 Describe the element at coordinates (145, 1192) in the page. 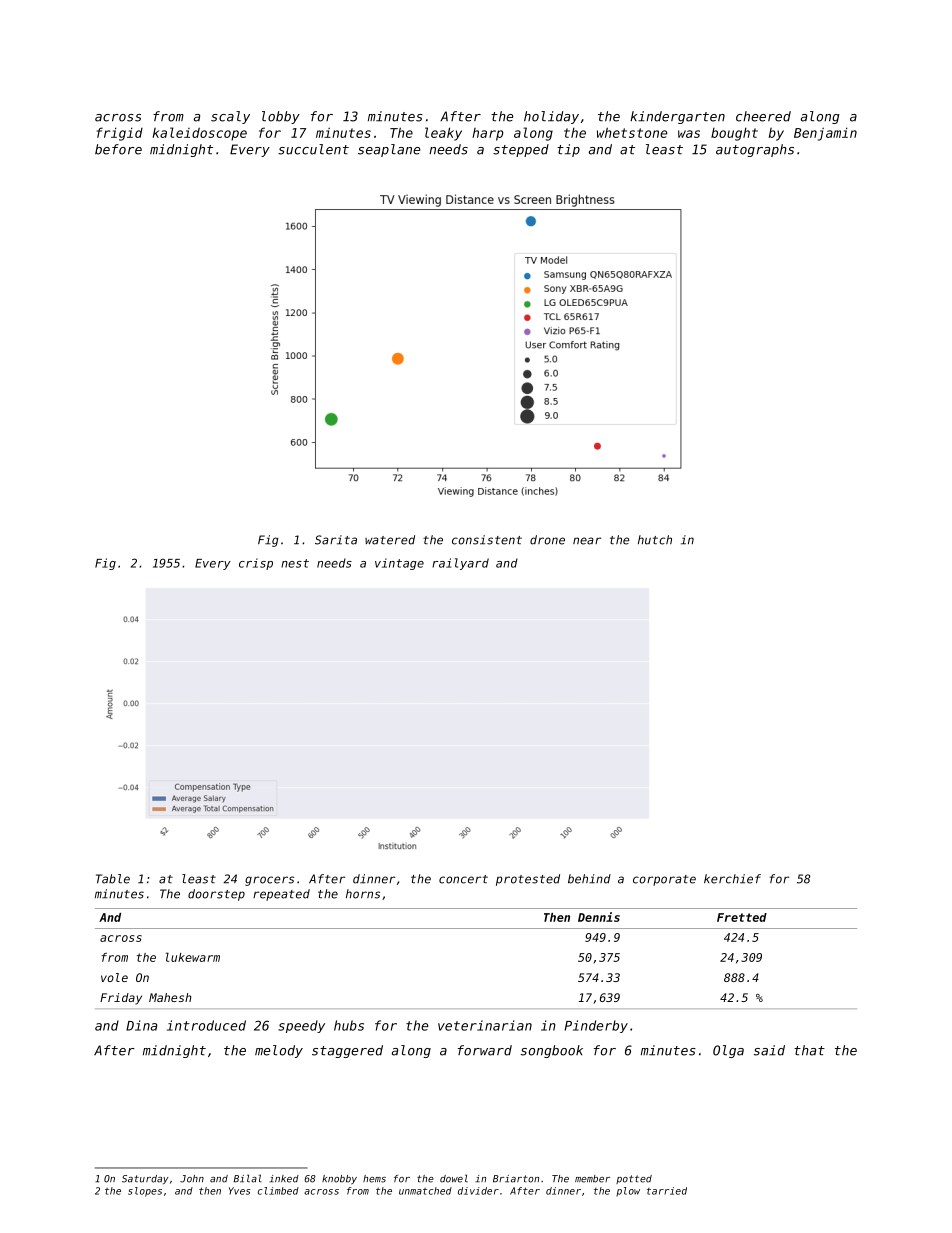

I see `slopes` at that location.
